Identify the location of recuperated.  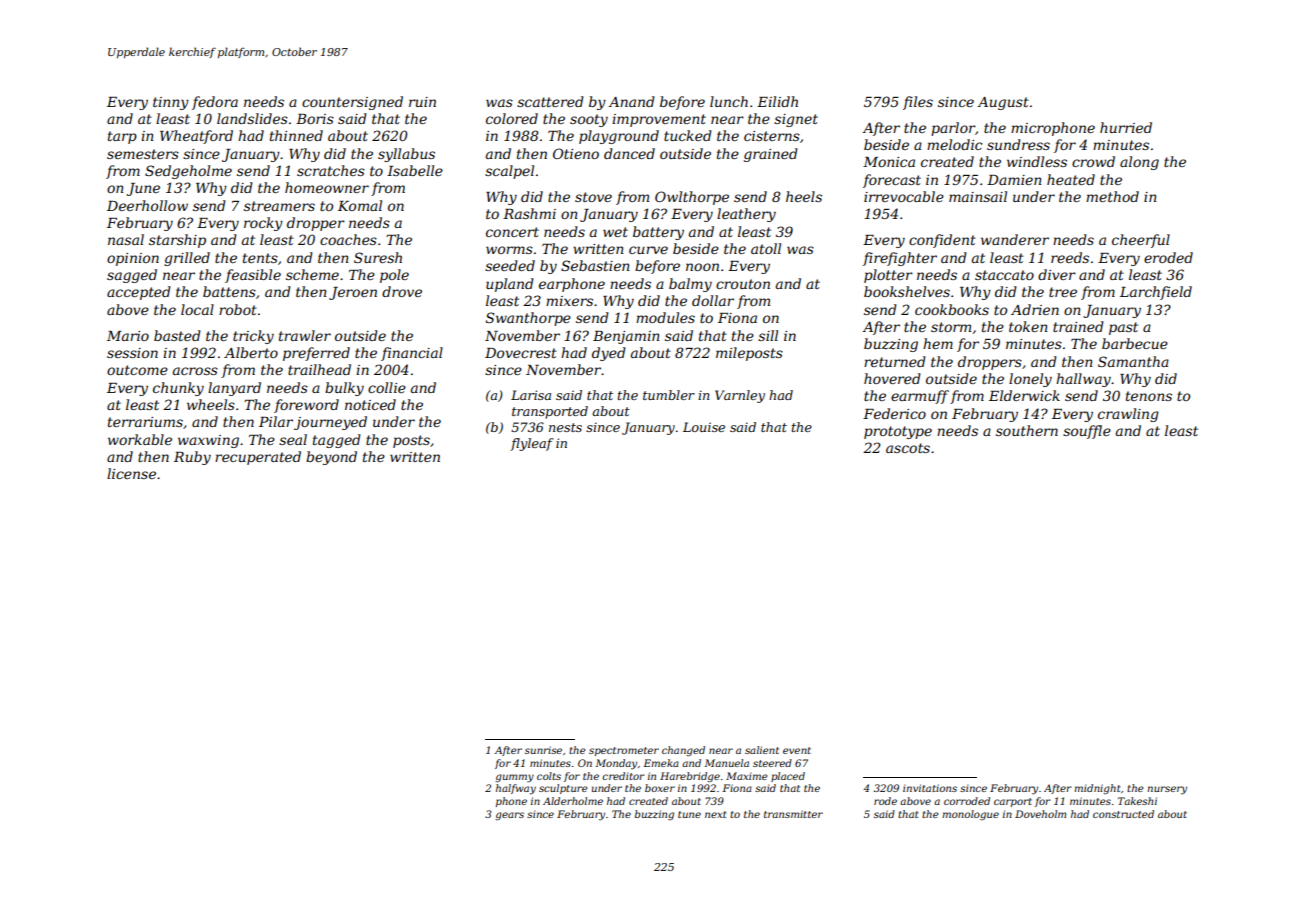
(258, 458).
